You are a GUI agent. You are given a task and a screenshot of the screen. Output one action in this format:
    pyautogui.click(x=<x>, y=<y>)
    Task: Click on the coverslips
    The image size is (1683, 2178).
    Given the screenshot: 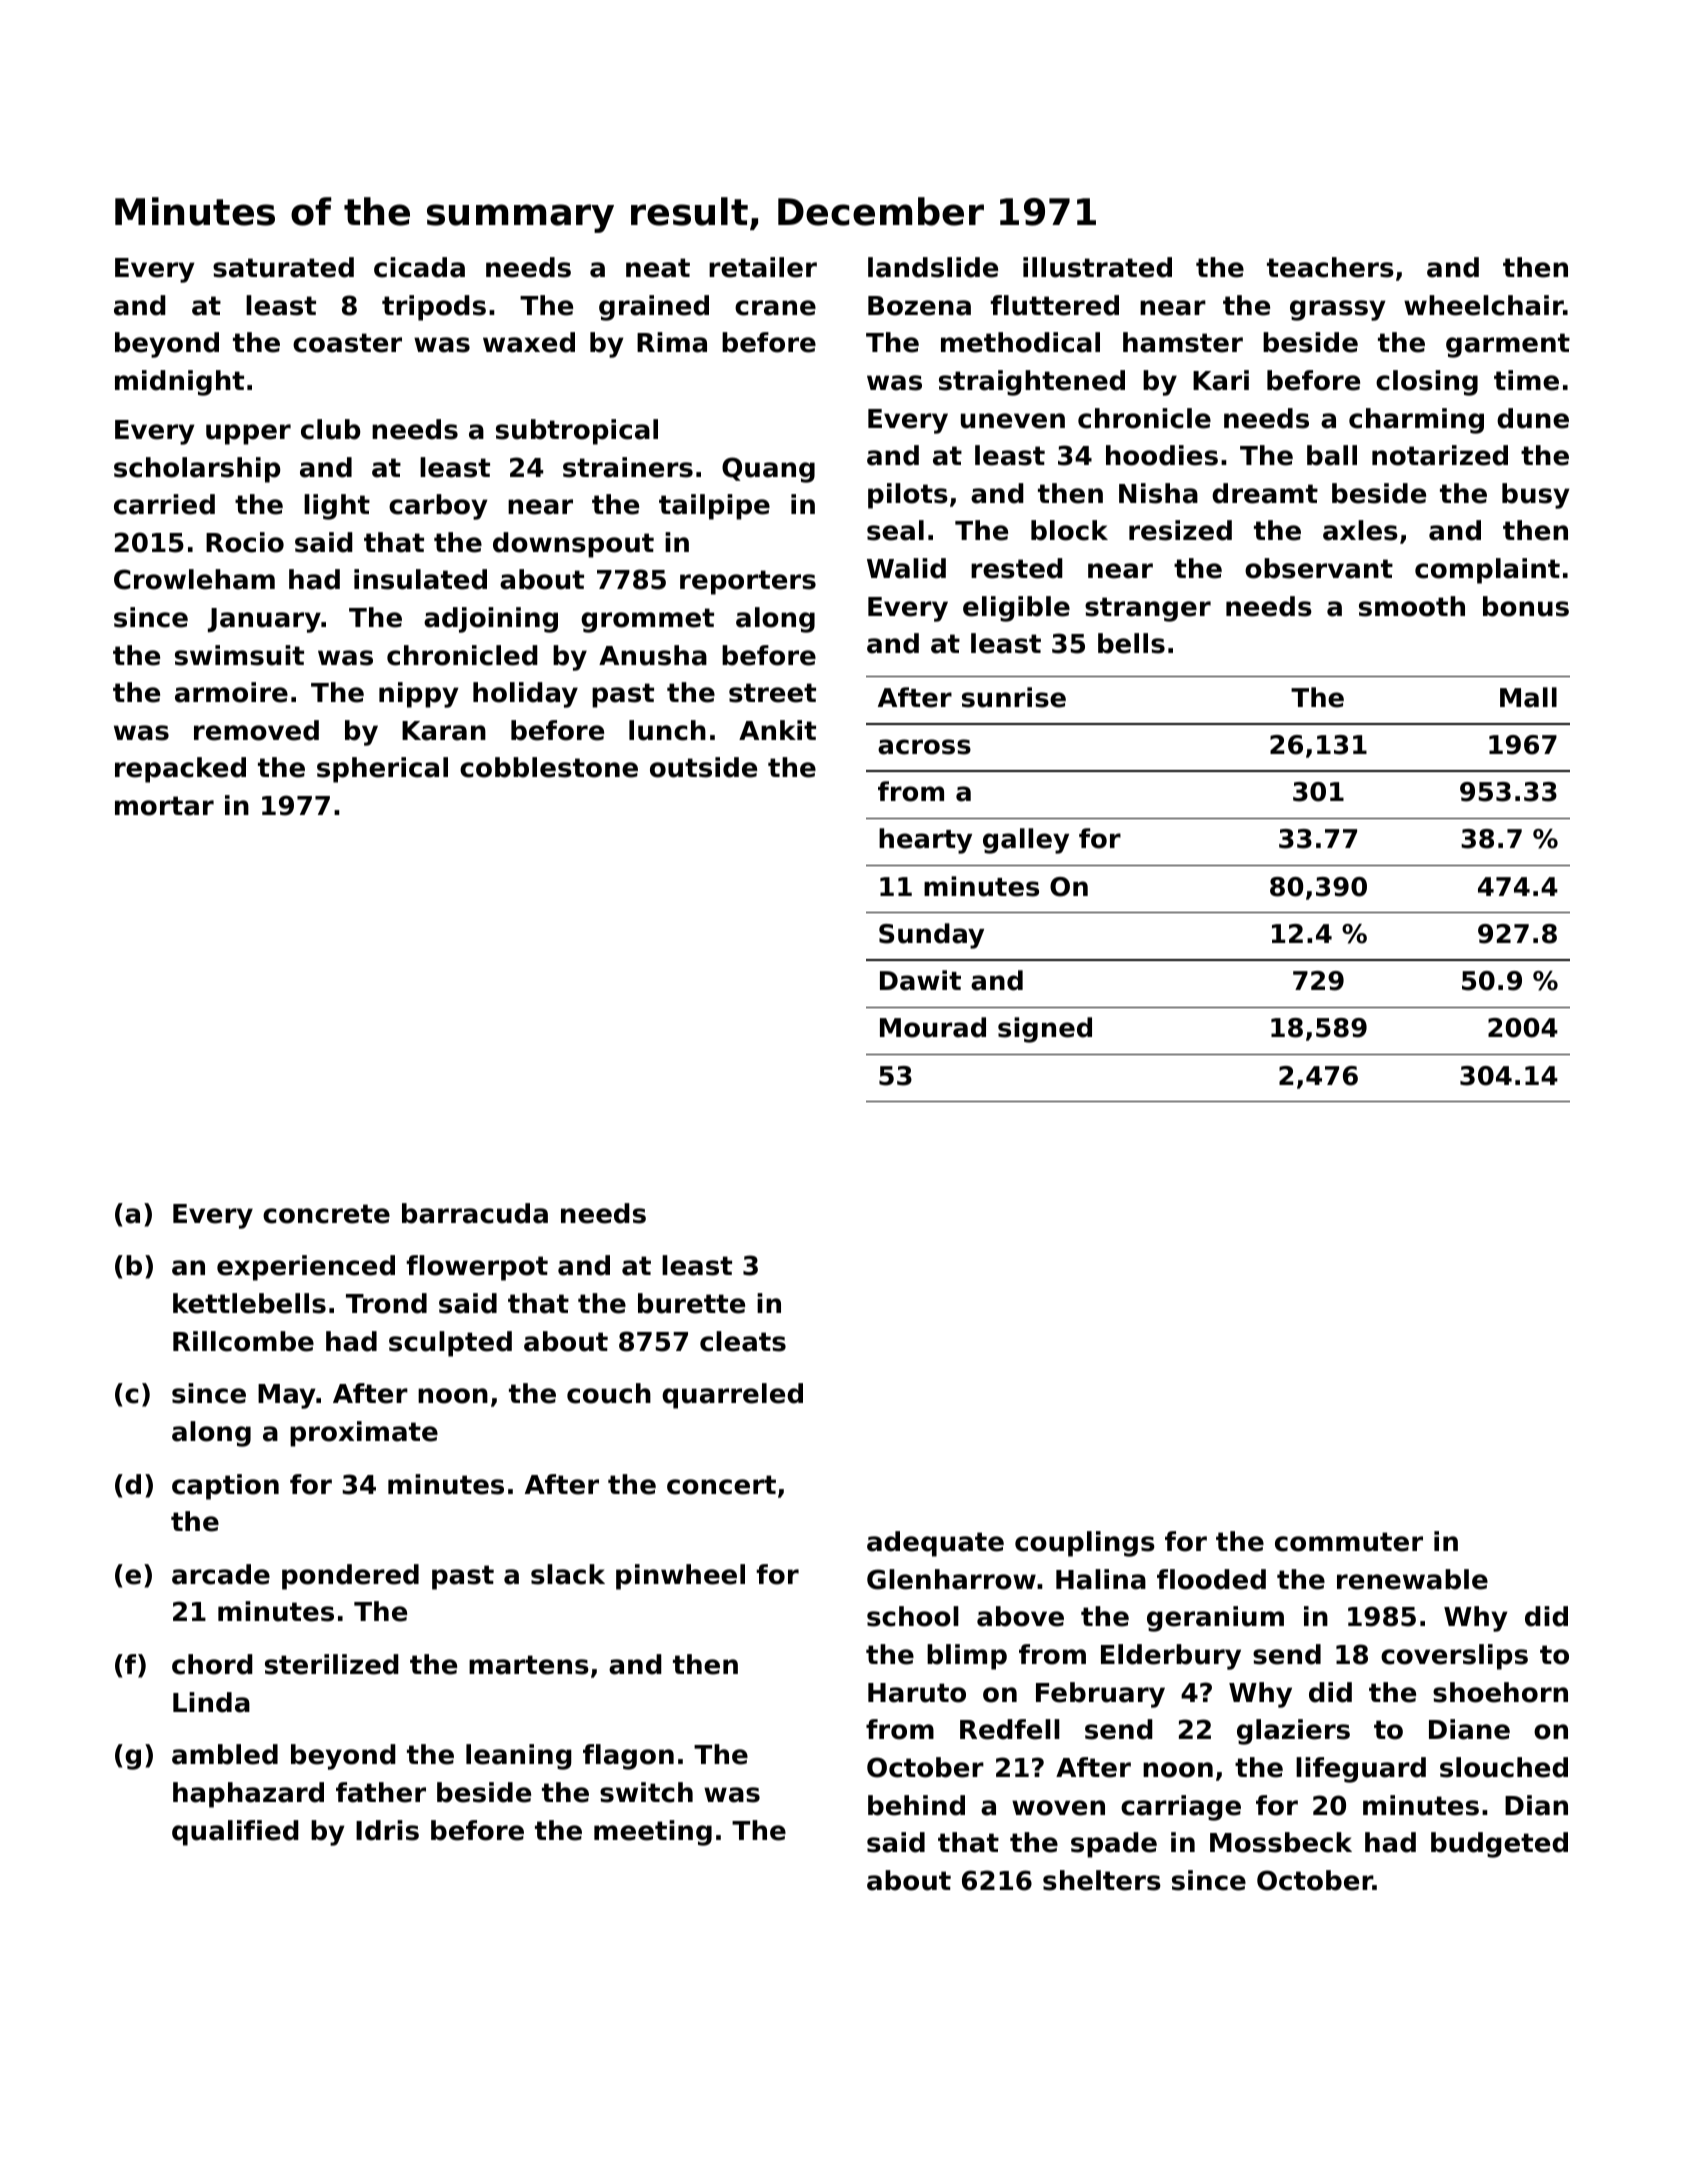 What is the action you would take?
    pyautogui.click(x=1454, y=1657)
